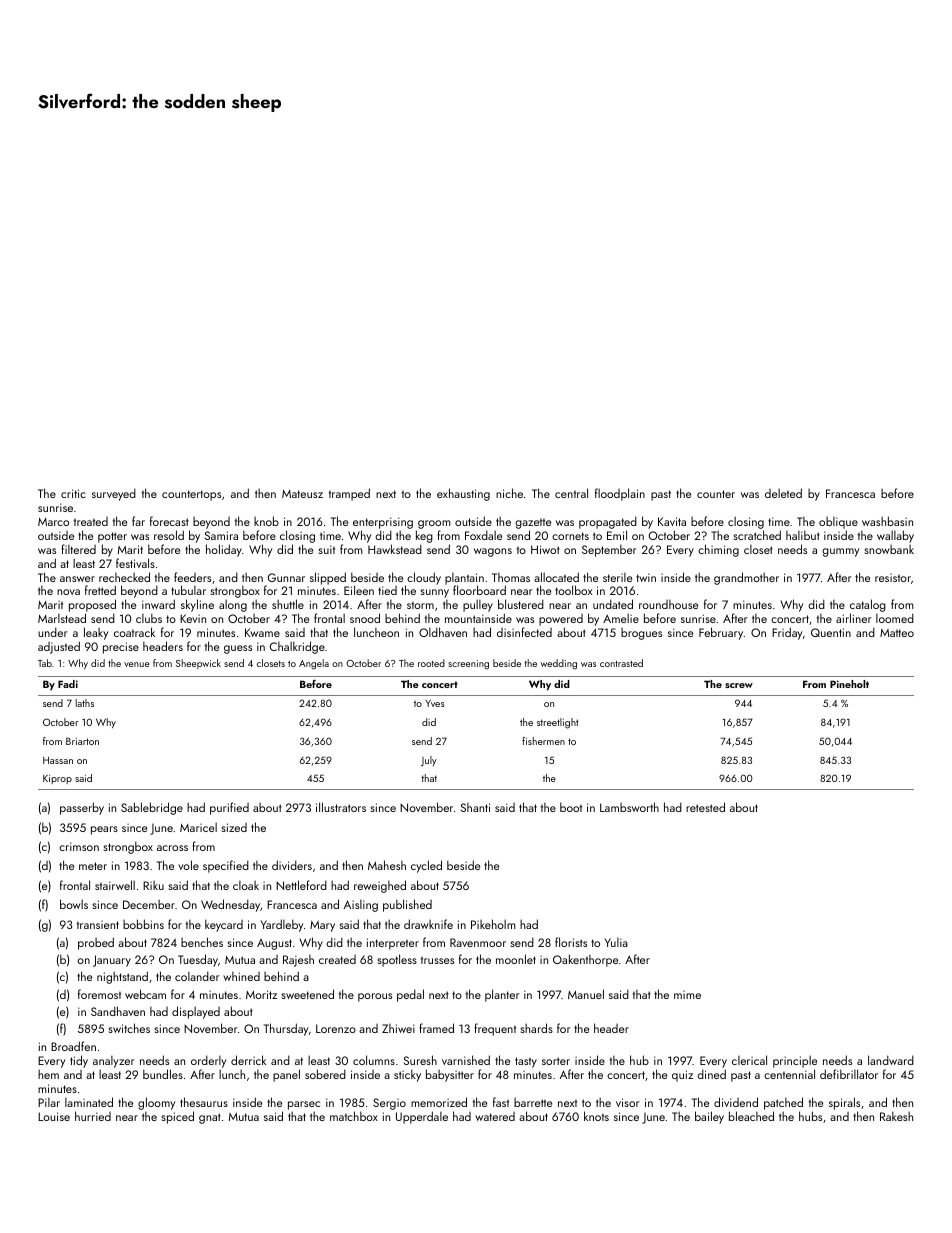 This screenshot has height=1233, width=952. I want to click on Rakesh, so click(896, 1116).
